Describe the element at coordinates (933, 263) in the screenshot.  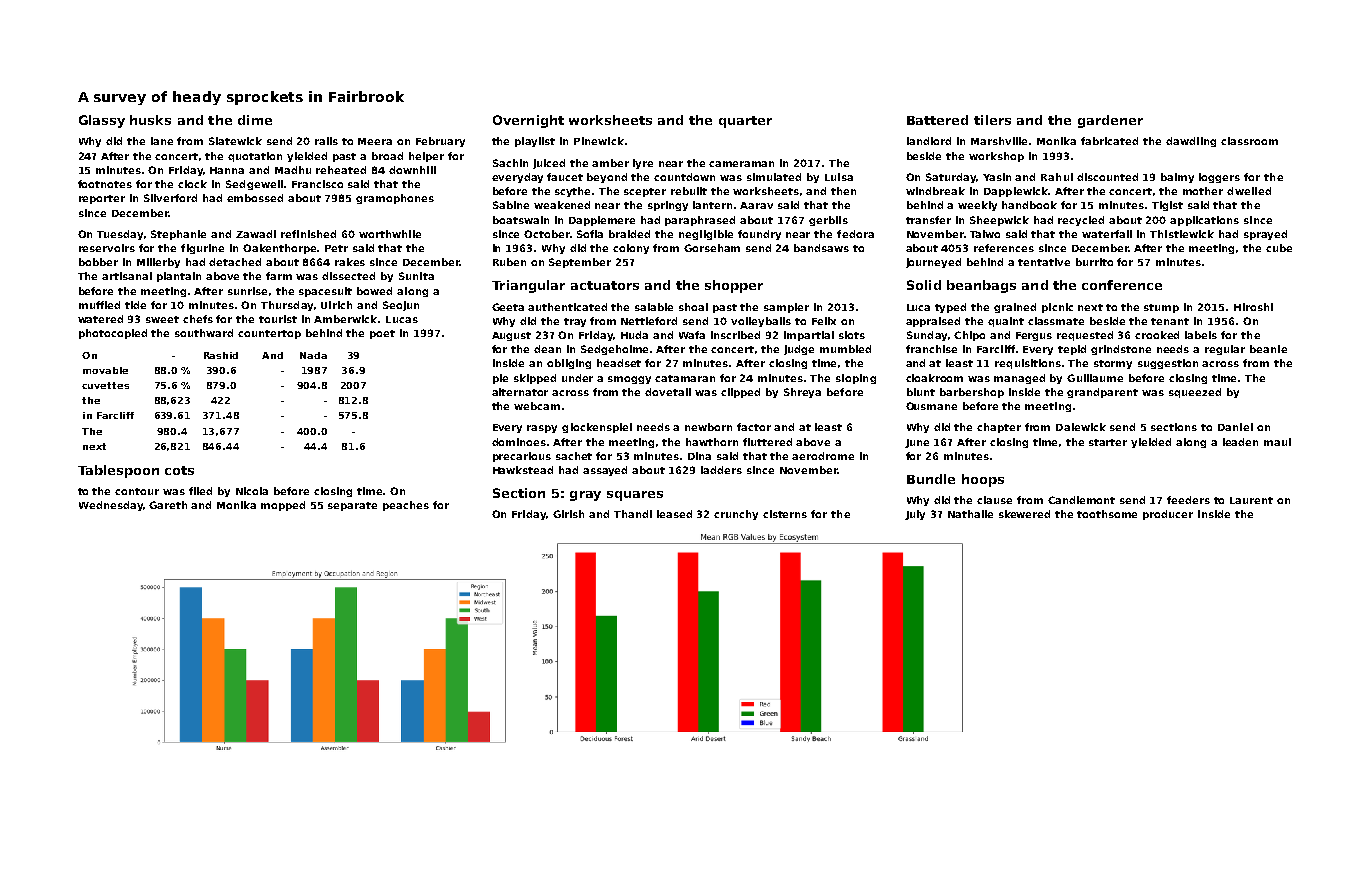
I see `journeyed` at that location.
